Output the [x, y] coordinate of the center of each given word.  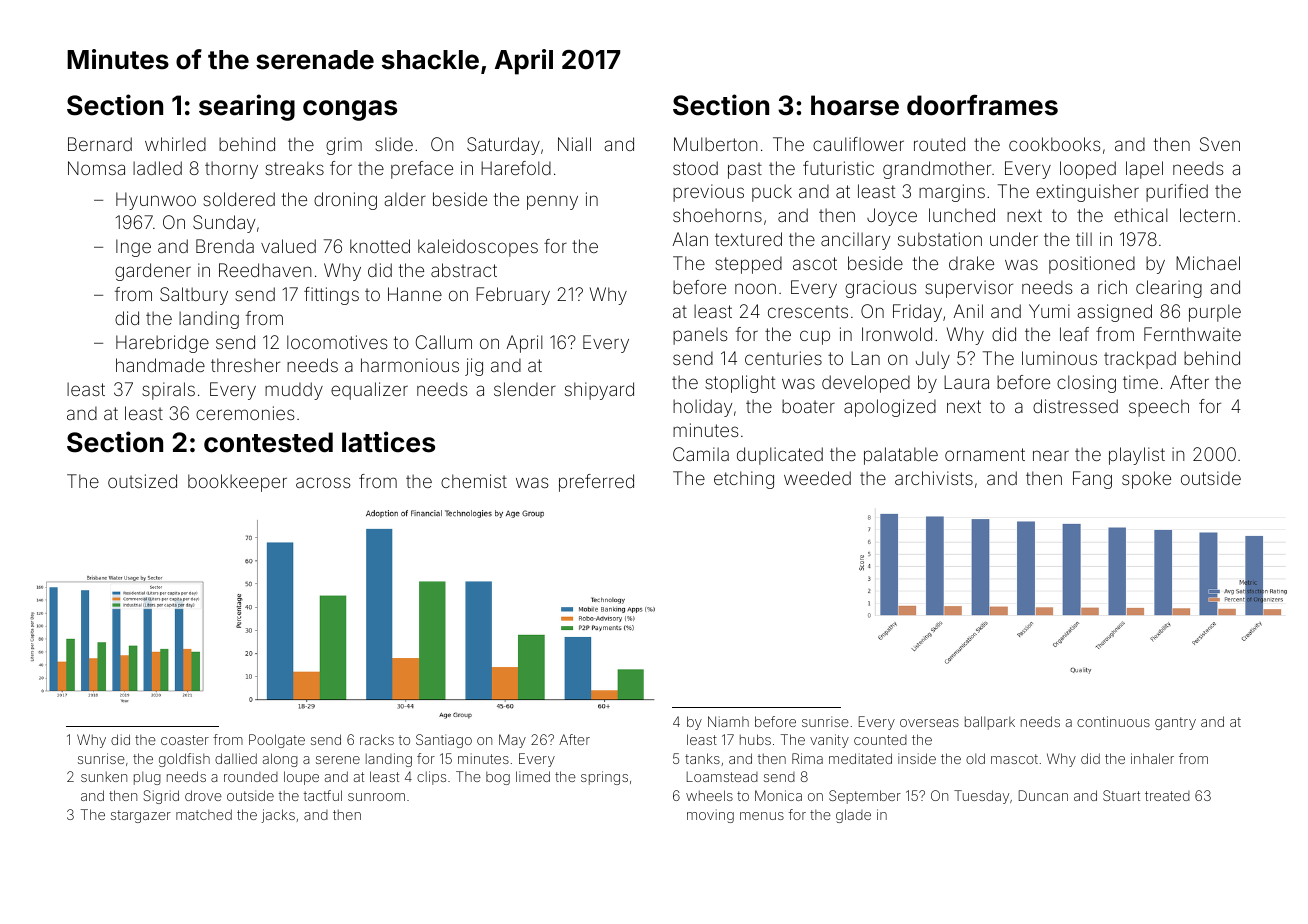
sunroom [376, 797]
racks [377, 739]
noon [755, 288]
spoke [1146, 480]
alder [405, 199]
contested [268, 442]
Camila [701, 454]
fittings [331, 296]
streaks [294, 168]
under [1014, 239]
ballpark [990, 723]
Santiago [444, 741]
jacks [278, 816]
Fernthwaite [1192, 334]
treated [1167, 796]
